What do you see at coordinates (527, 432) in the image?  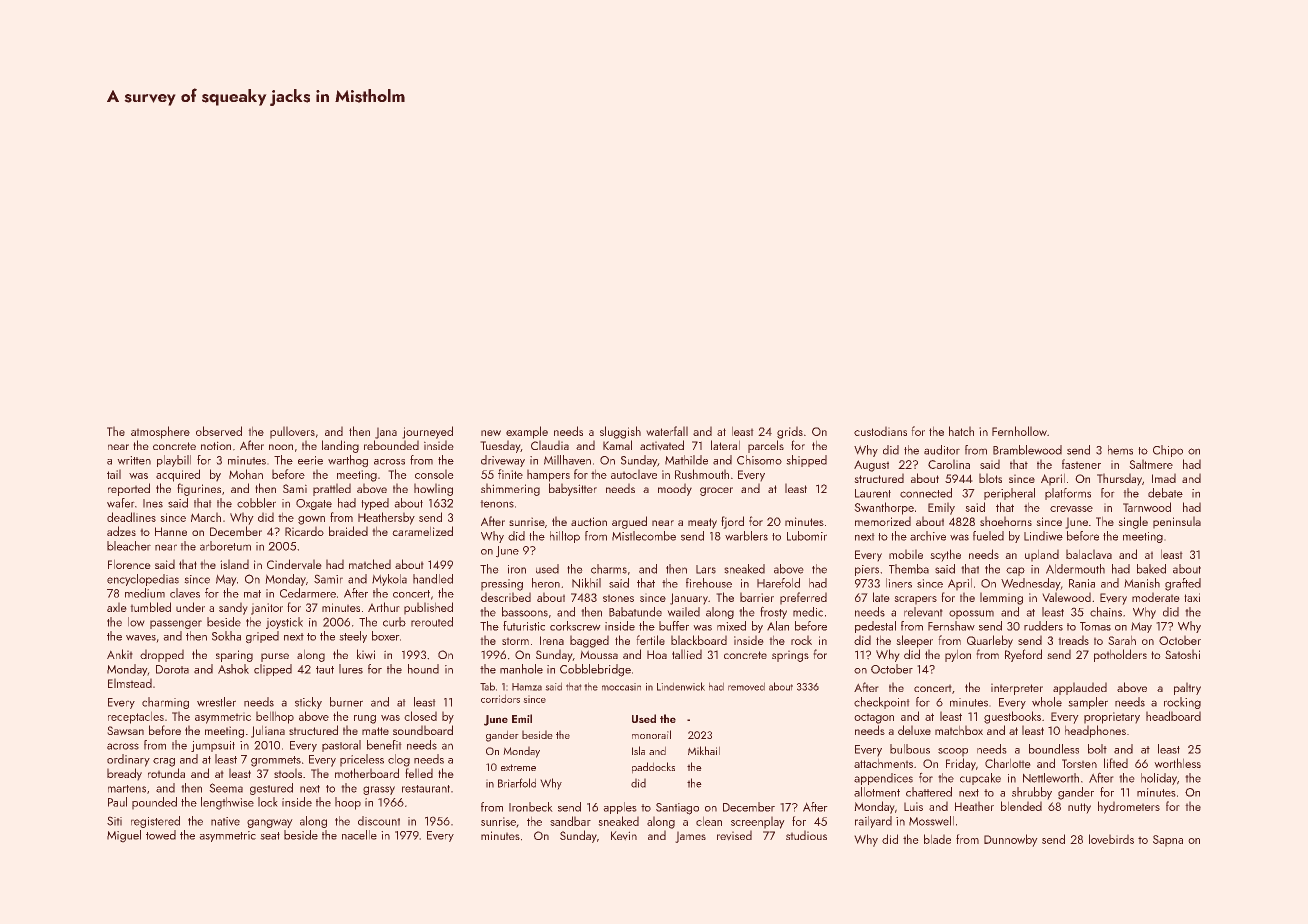 I see `example` at bounding box center [527, 432].
